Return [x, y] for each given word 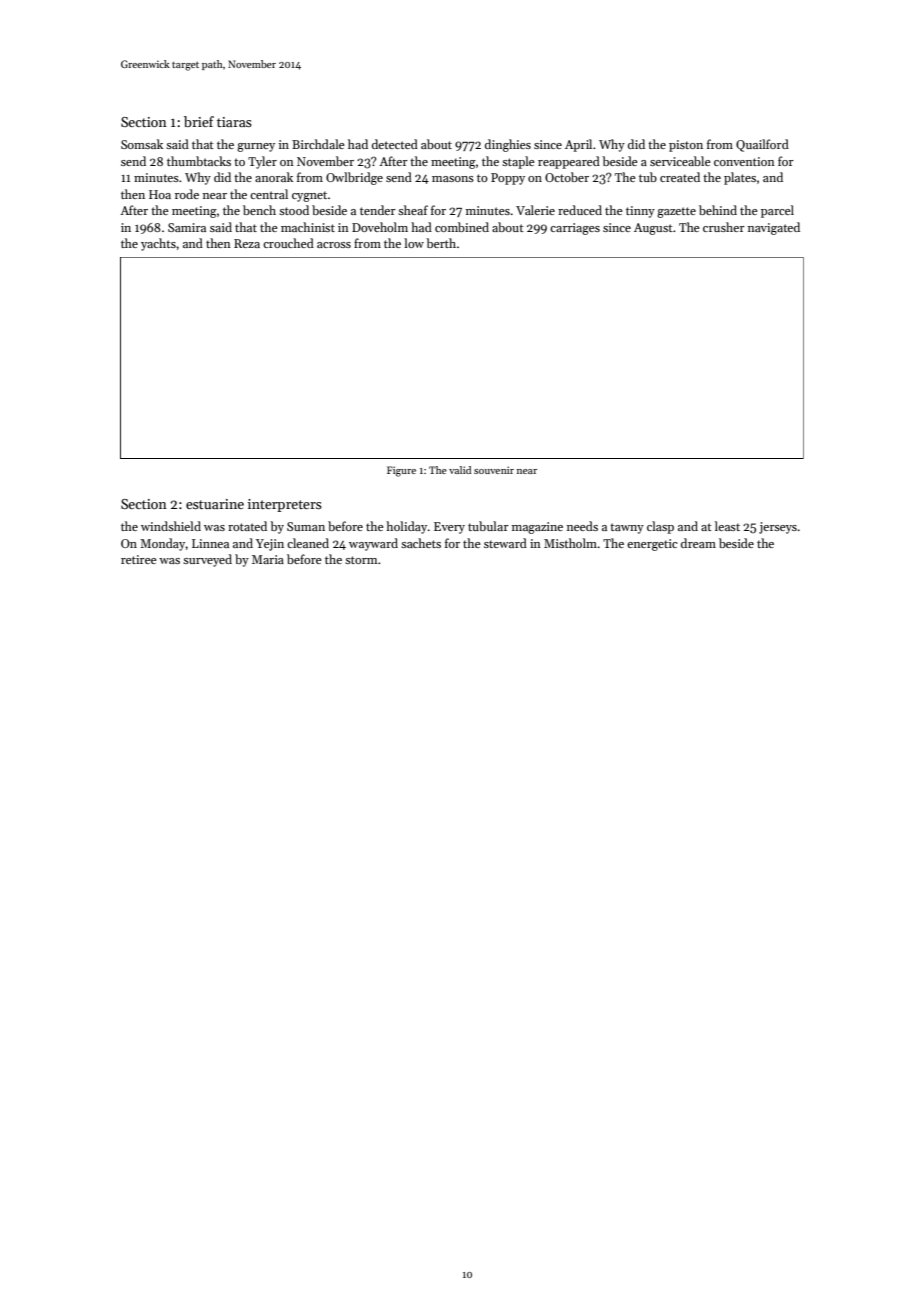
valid [460, 470]
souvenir [494, 470]
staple [518, 162]
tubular [488, 526]
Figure [401, 471]
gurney [256, 147]
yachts [158, 244]
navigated [774, 228]
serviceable [680, 161]
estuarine [215, 504]
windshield [171, 526]
